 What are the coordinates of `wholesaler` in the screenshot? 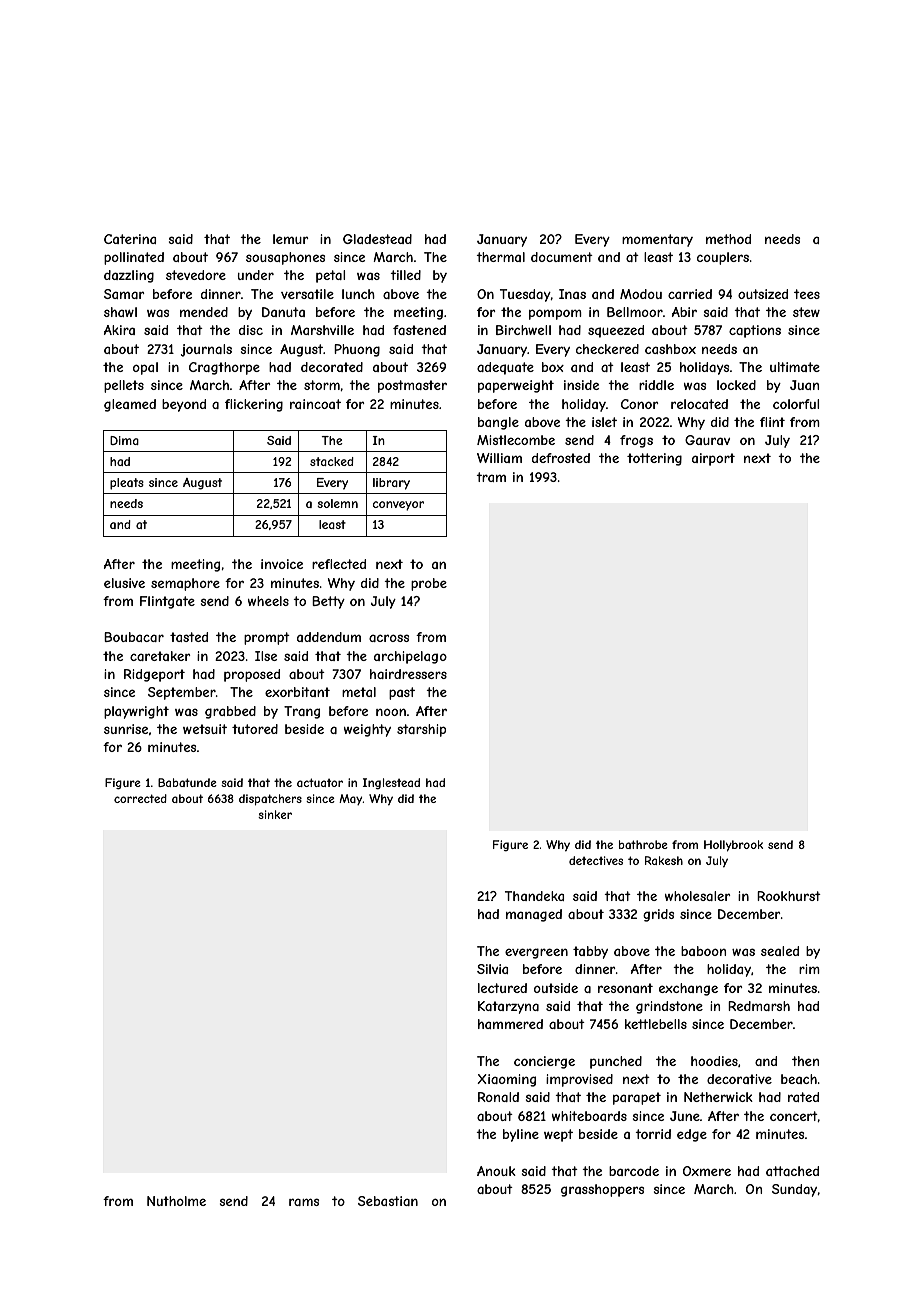 It's located at (698, 896).
